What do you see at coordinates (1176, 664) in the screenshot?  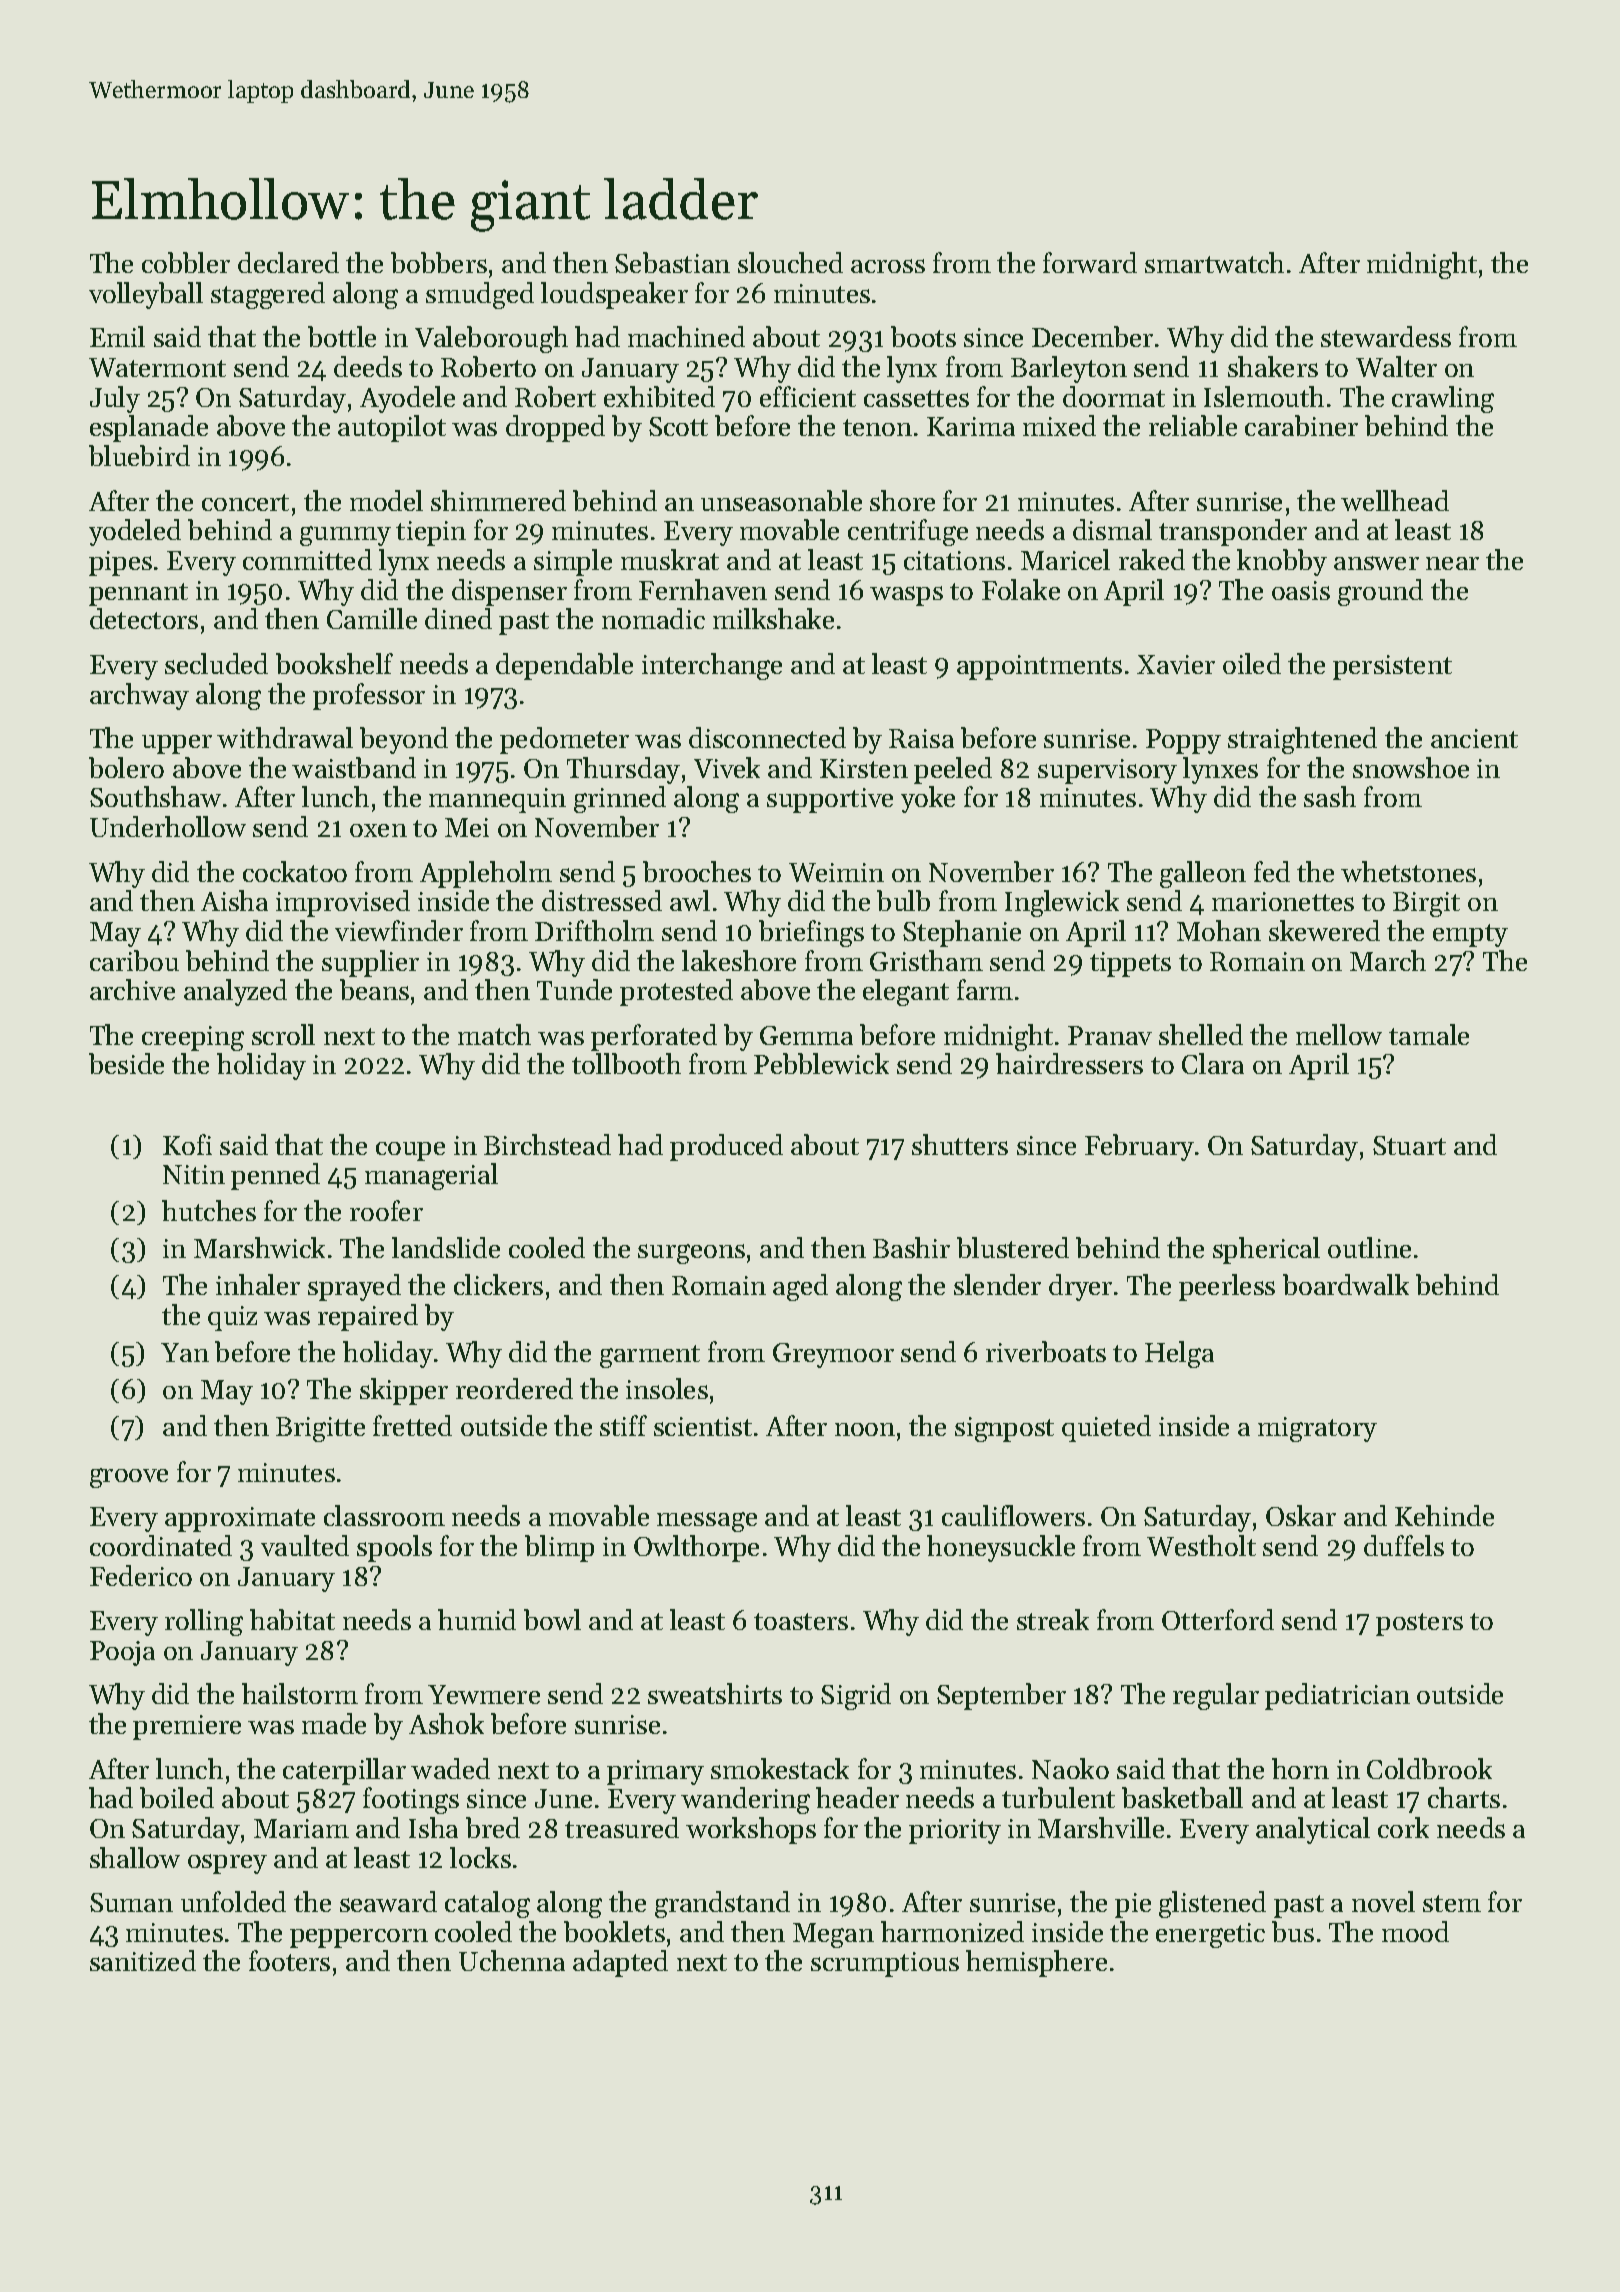 I see `Xavier` at bounding box center [1176, 664].
